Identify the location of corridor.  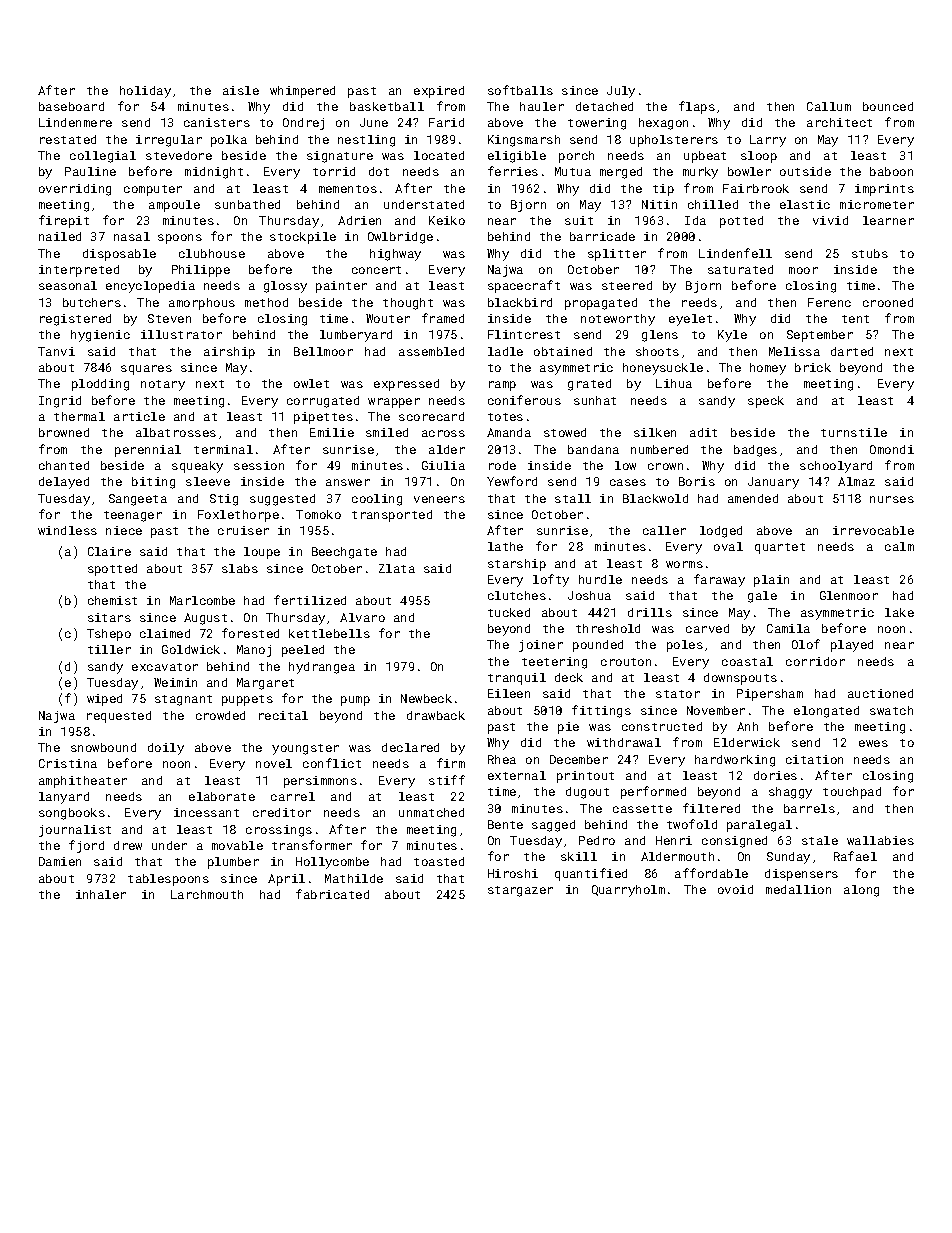
(815, 661).
